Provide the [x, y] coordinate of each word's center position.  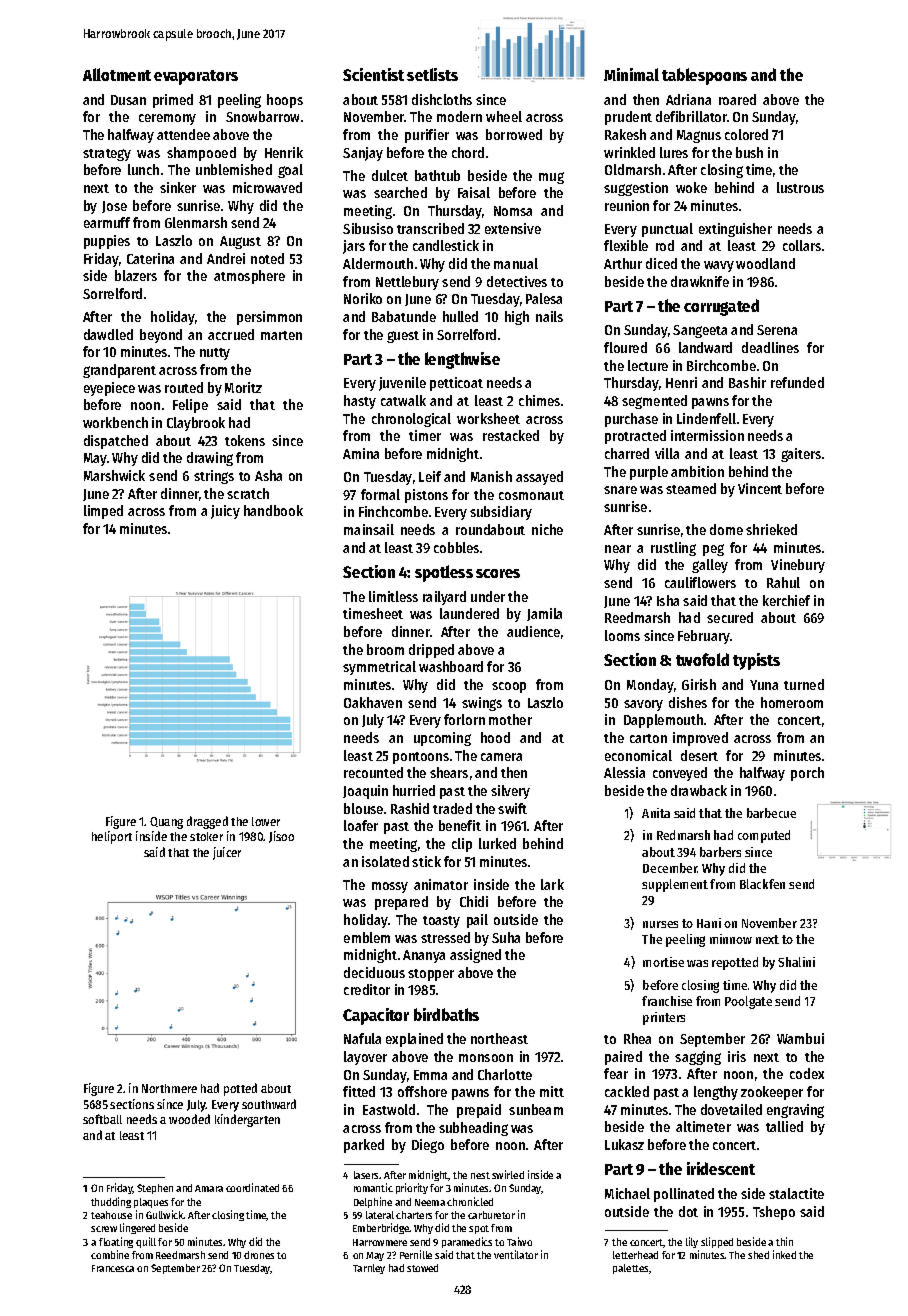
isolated [385, 861]
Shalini [796, 962]
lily [692, 1242]
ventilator [516, 1254]
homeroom [792, 702]
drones [259, 1255]
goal [290, 171]
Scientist [373, 74]
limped [103, 512]
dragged [207, 822]
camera [501, 757]
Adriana [688, 99]
